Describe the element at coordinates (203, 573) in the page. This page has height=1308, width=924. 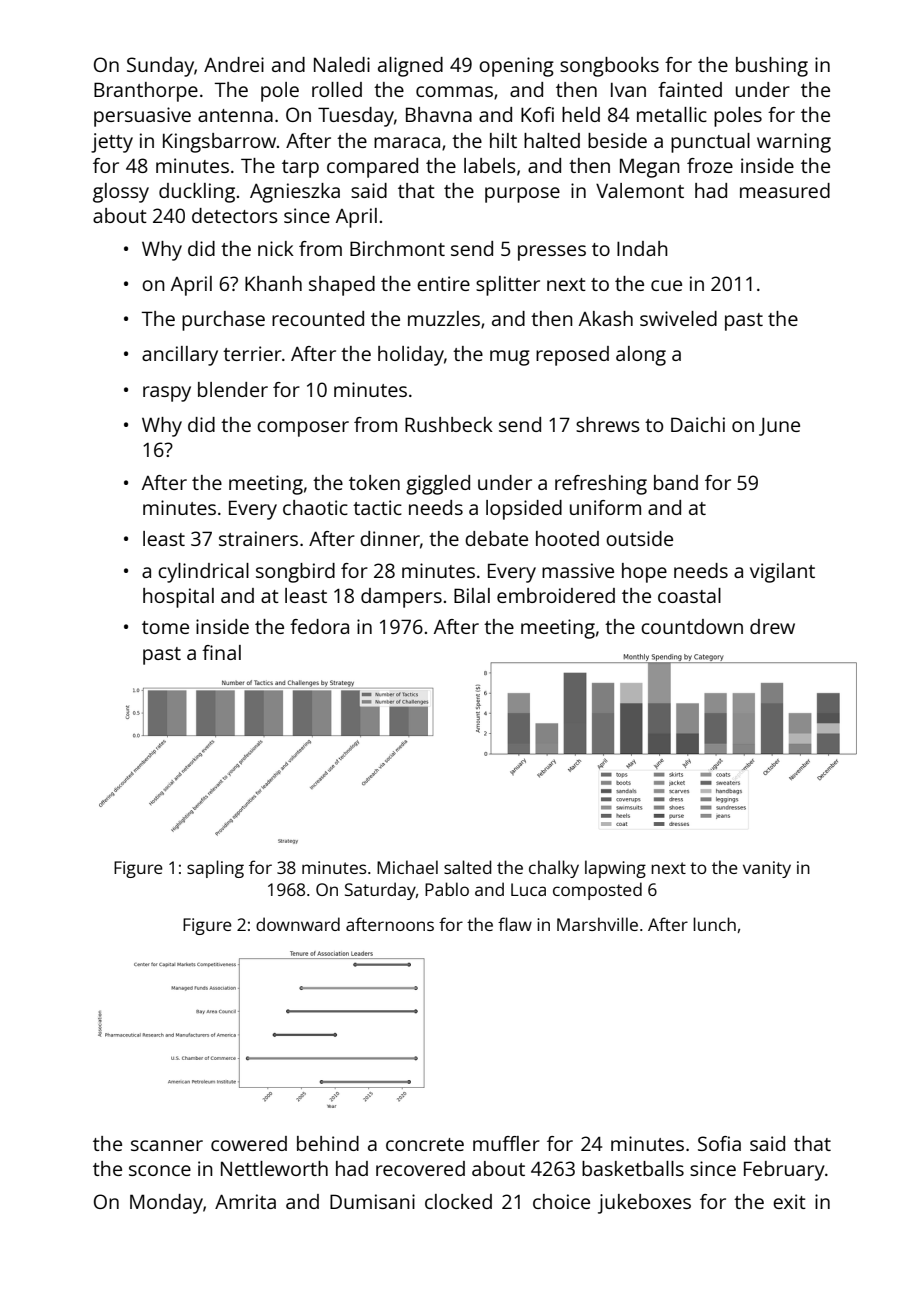
I see `cylindrical` at that location.
